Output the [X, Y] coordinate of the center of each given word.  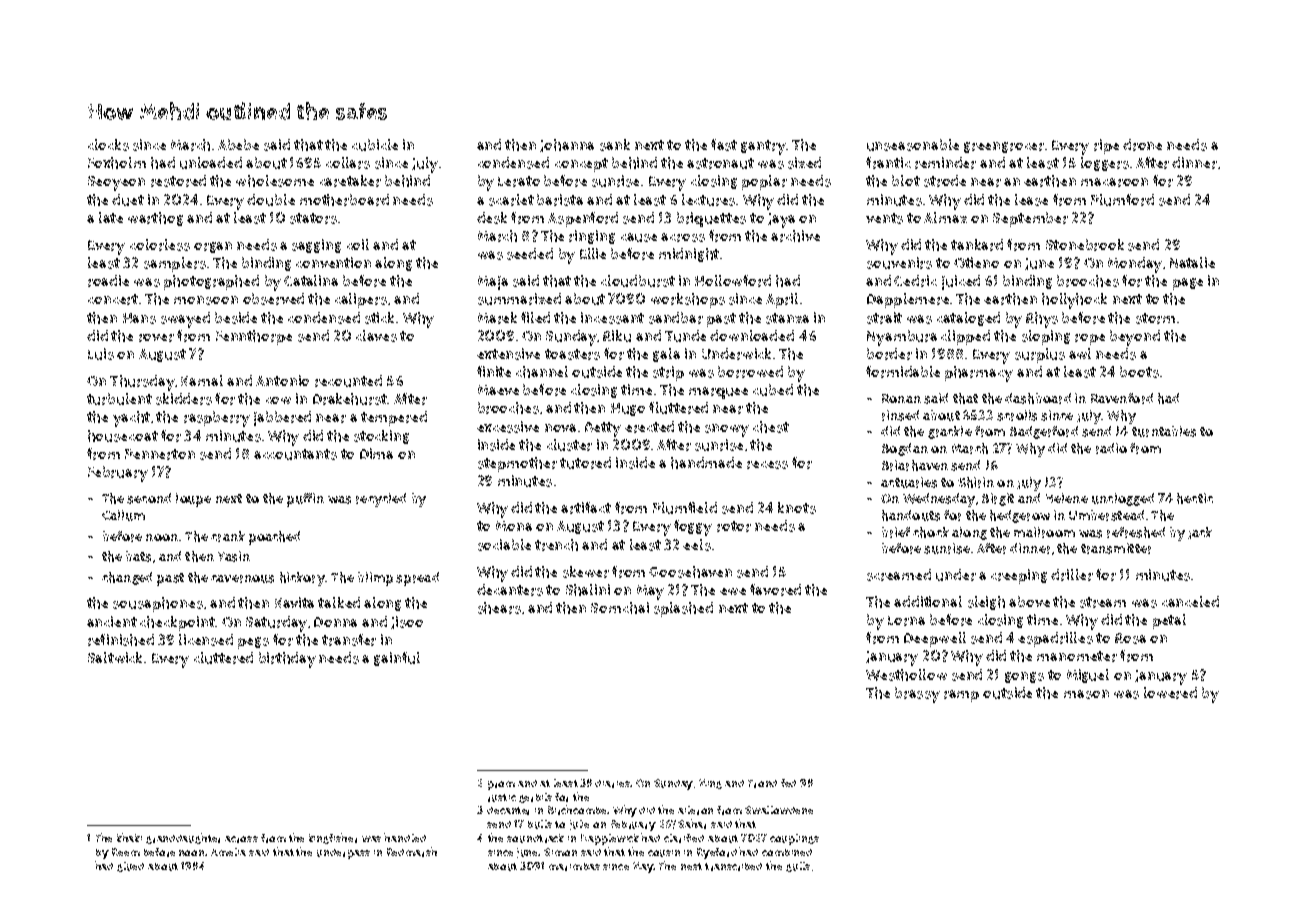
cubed [773, 390]
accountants [295, 454]
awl [1080, 353]
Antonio [282, 380]
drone [1142, 145]
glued [130, 867]
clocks [108, 145]
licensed [206, 640]
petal [1169, 621]
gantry [763, 147]
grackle [950, 432]
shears [499, 608]
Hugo [628, 409]
